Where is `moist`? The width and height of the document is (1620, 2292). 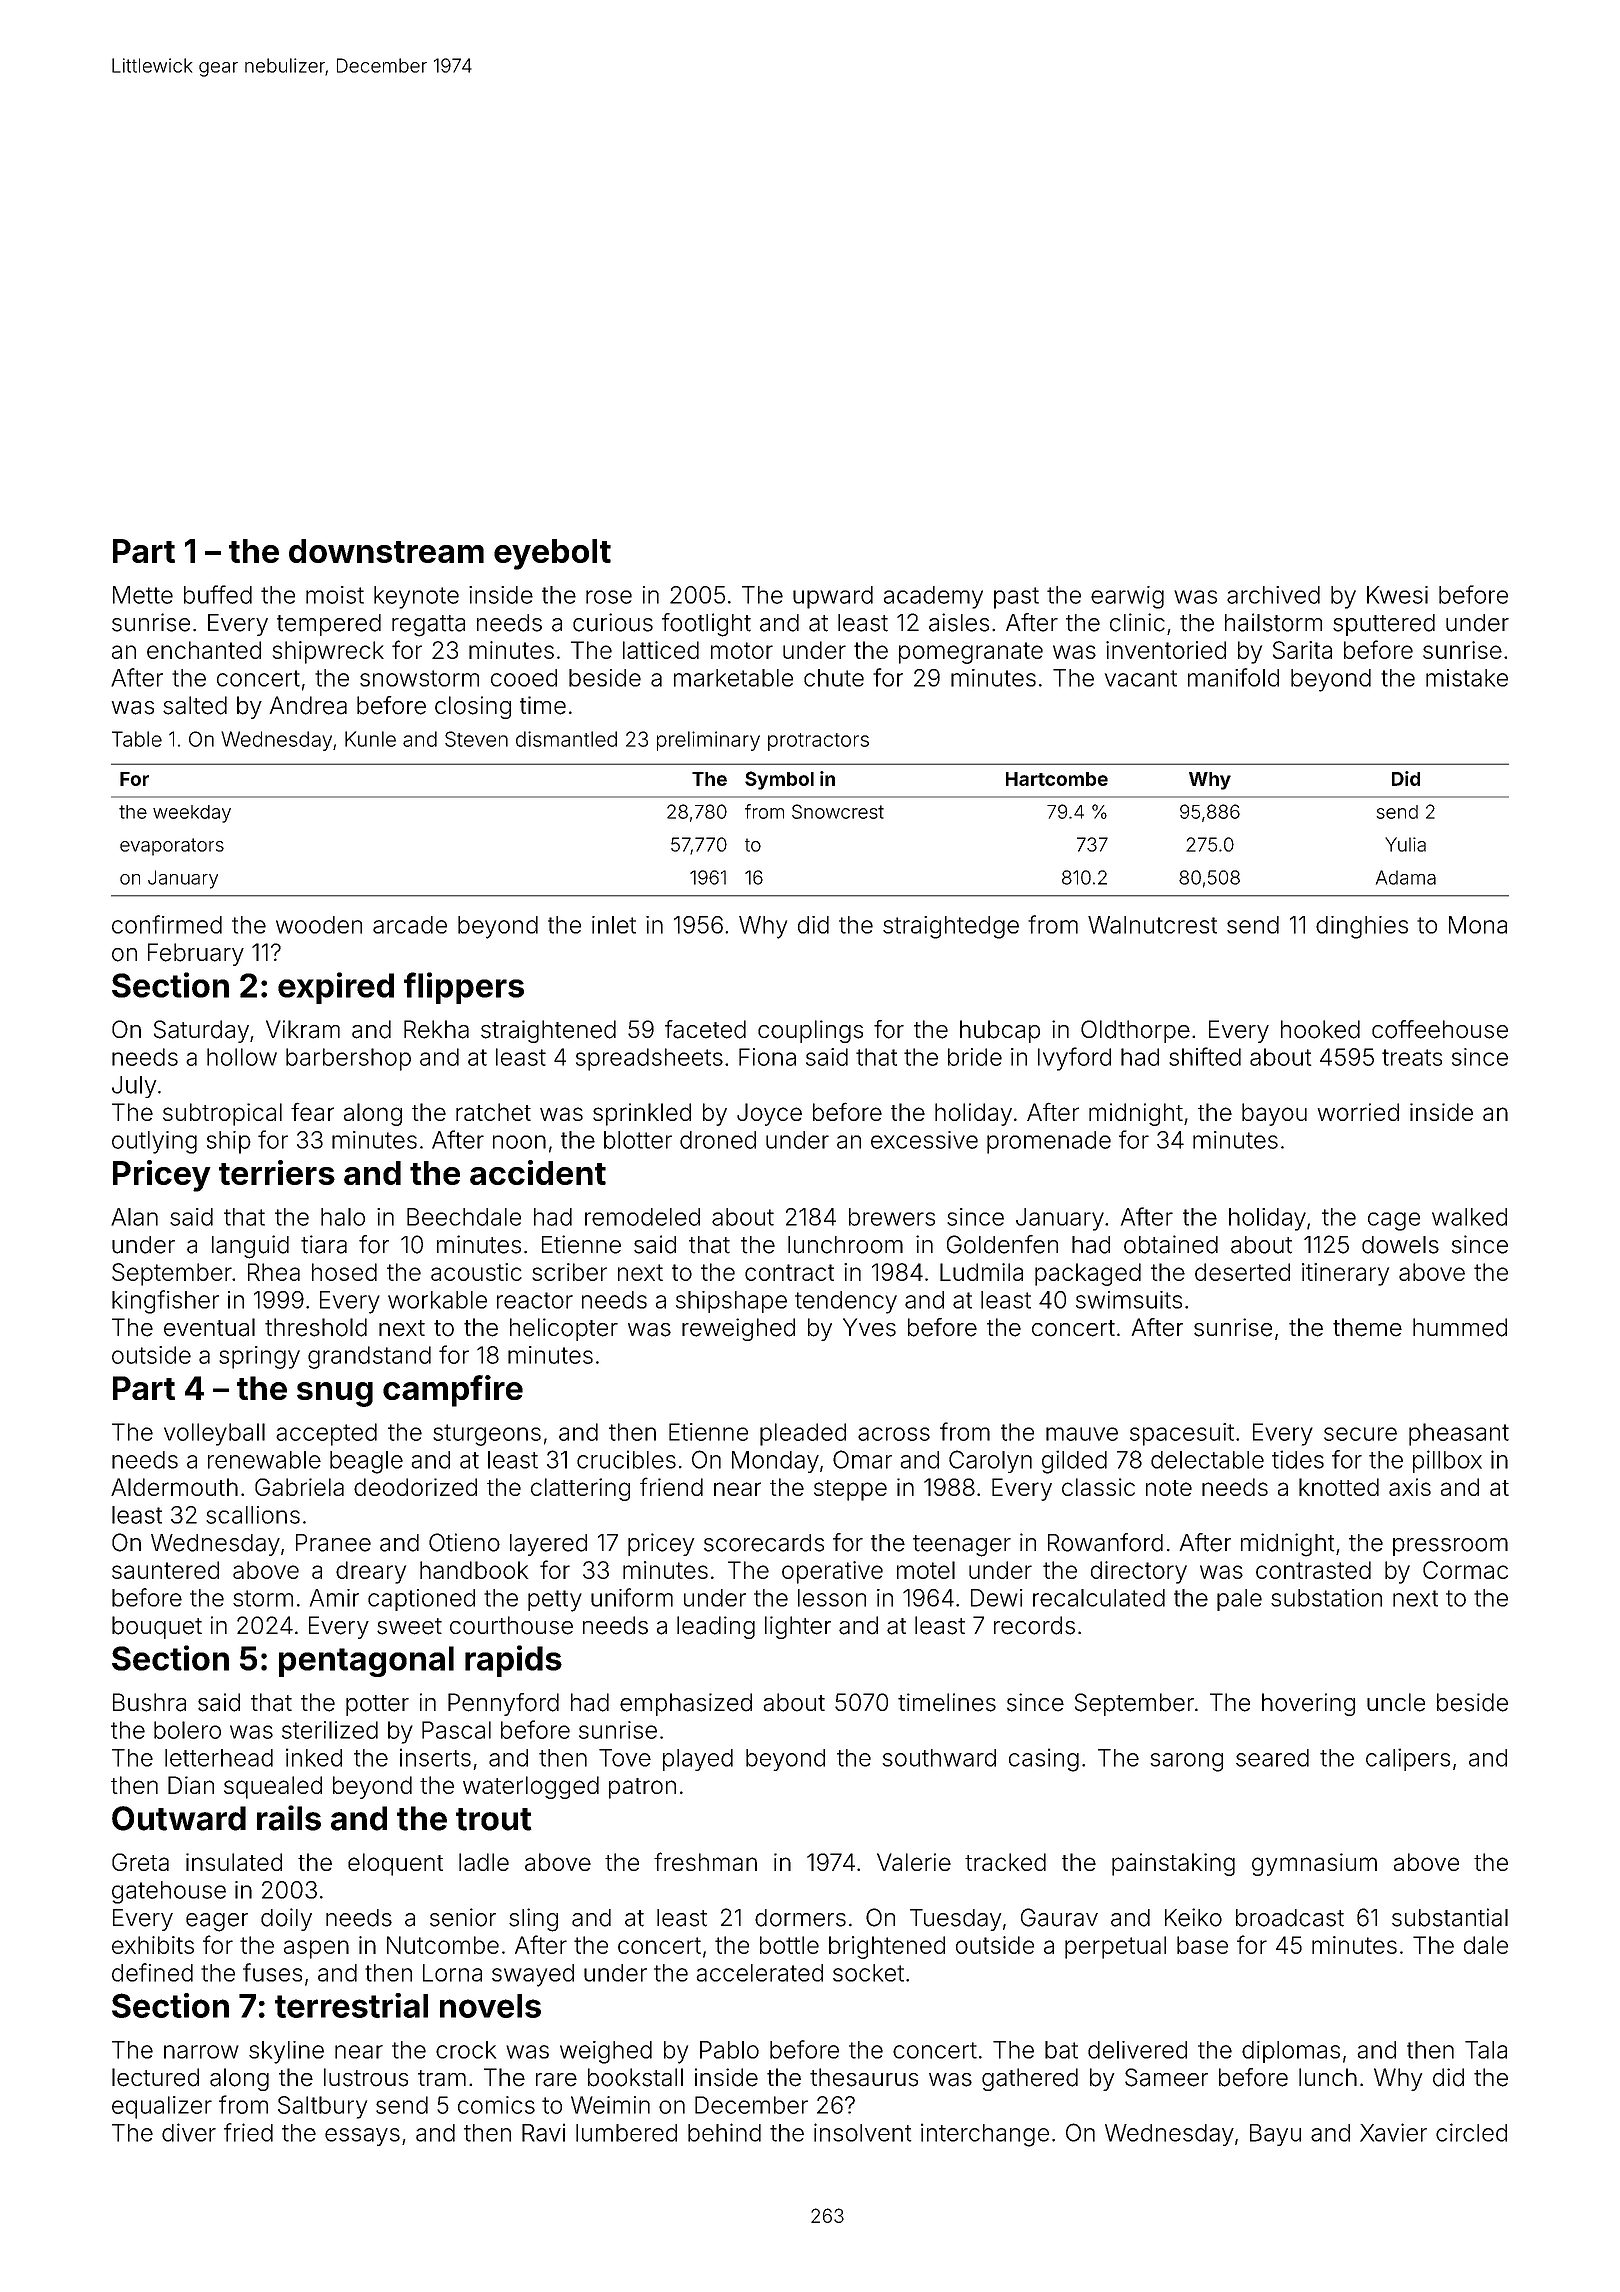 moist is located at coordinates (335, 595).
